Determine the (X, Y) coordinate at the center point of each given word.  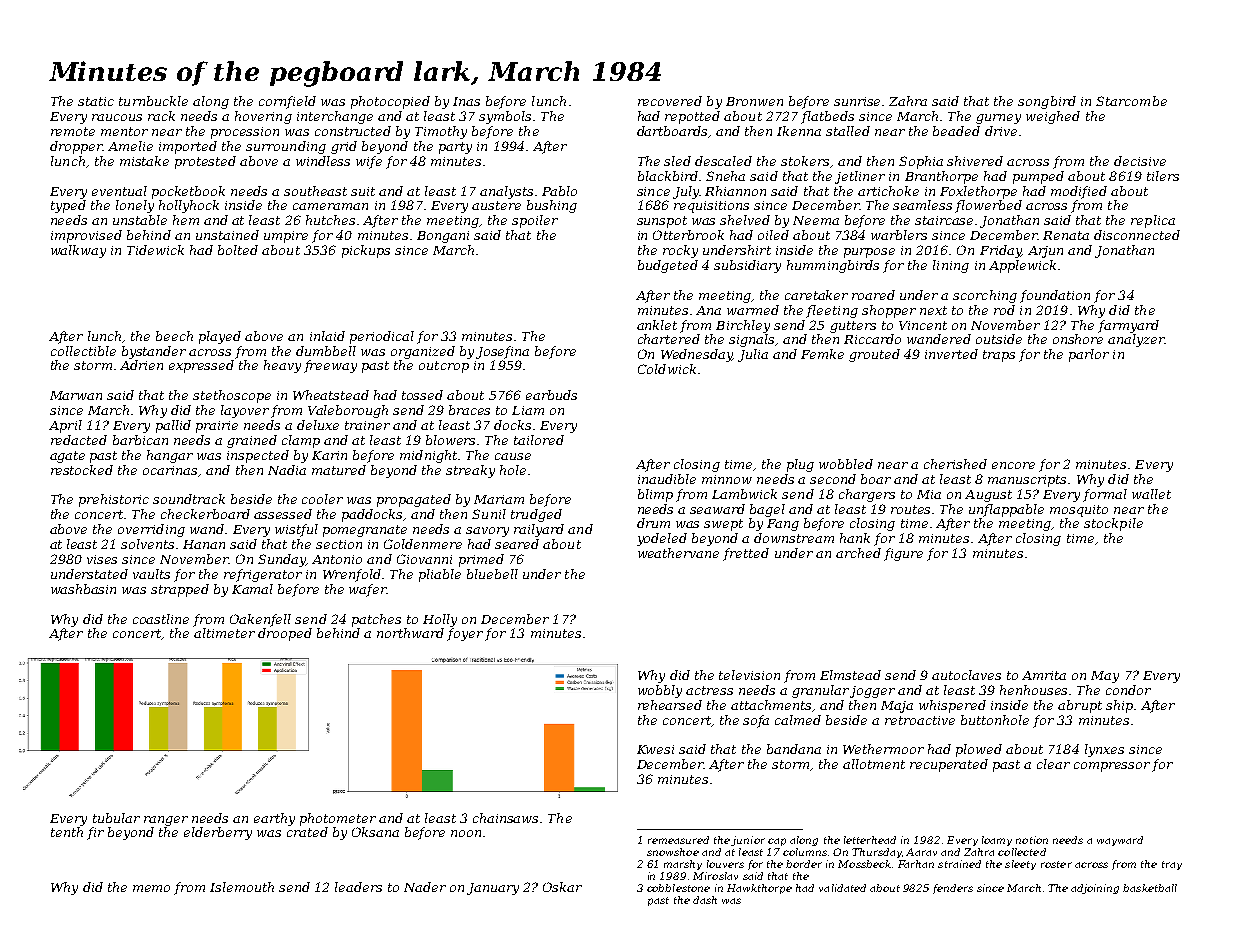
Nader (425, 887)
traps (999, 356)
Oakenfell (260, 620)
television (749, 675)
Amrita (1044, 675)
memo (151, 888)
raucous (117, 117)
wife (369, 162)
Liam (528, 410)
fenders (953, 889)
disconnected (1137, 235)
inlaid (327, 336)
